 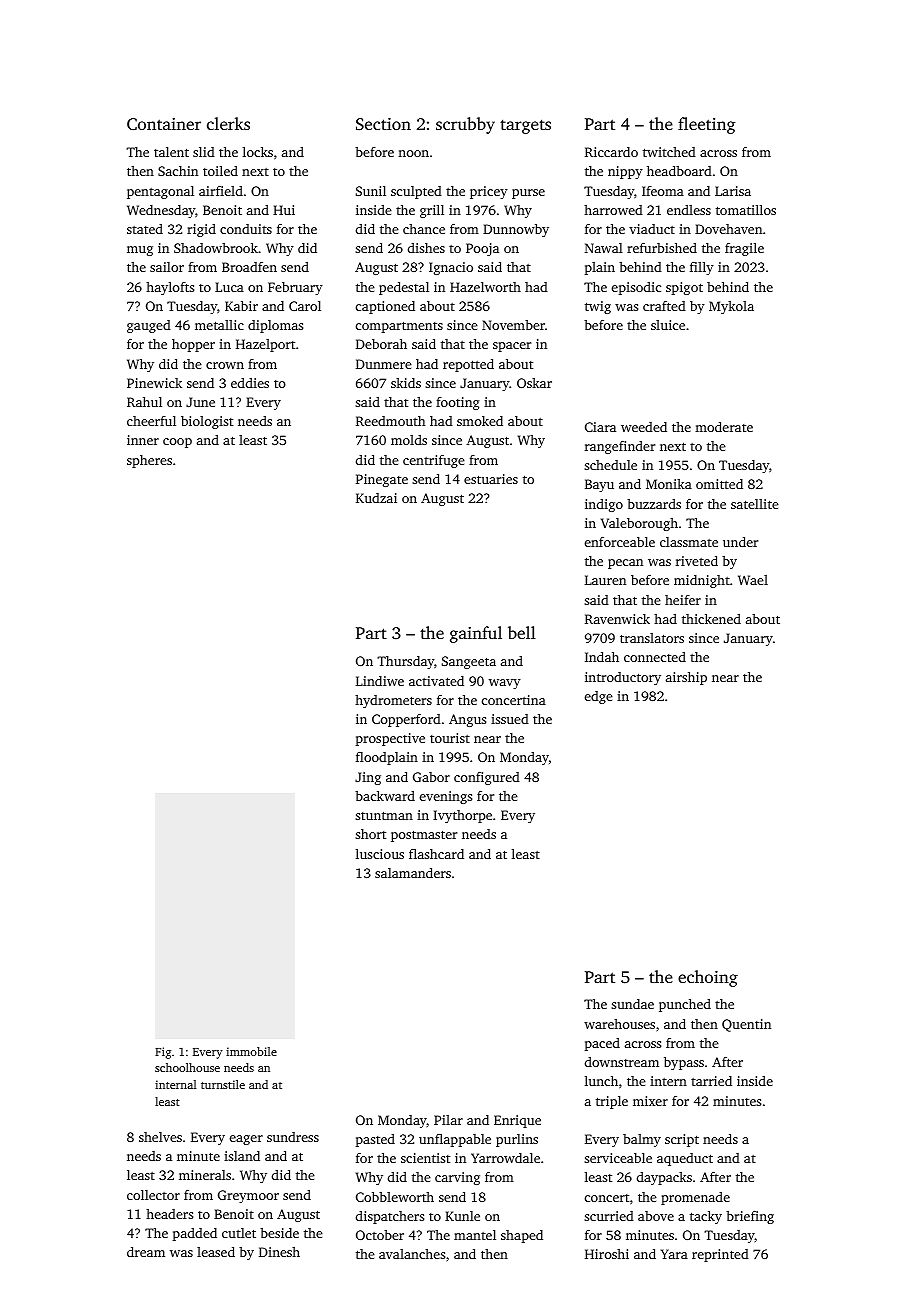 I want to click on Ifeoma, so click(x=663, y=191).
